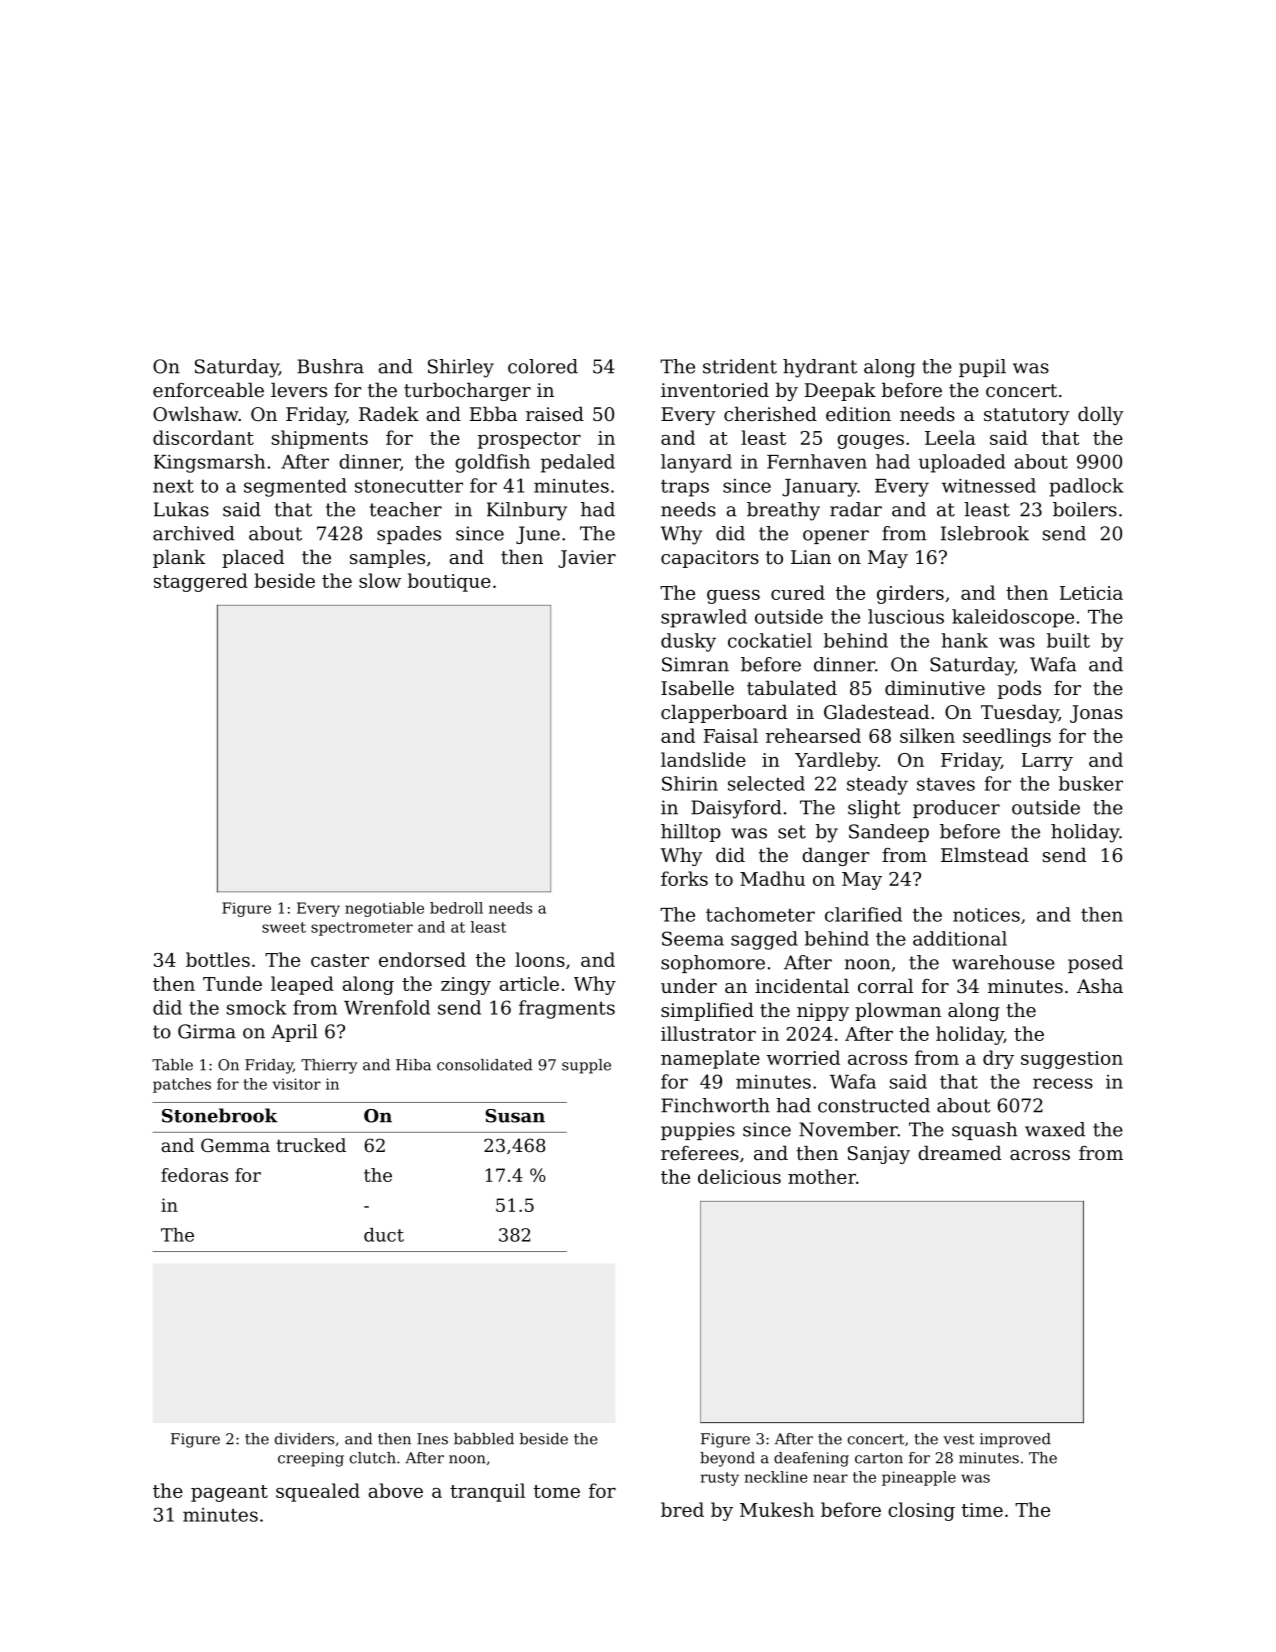 This document has width=1276, height=1652. Describe the element at coordinates (311, 1145) in the document. I see `trucked` at that location.
